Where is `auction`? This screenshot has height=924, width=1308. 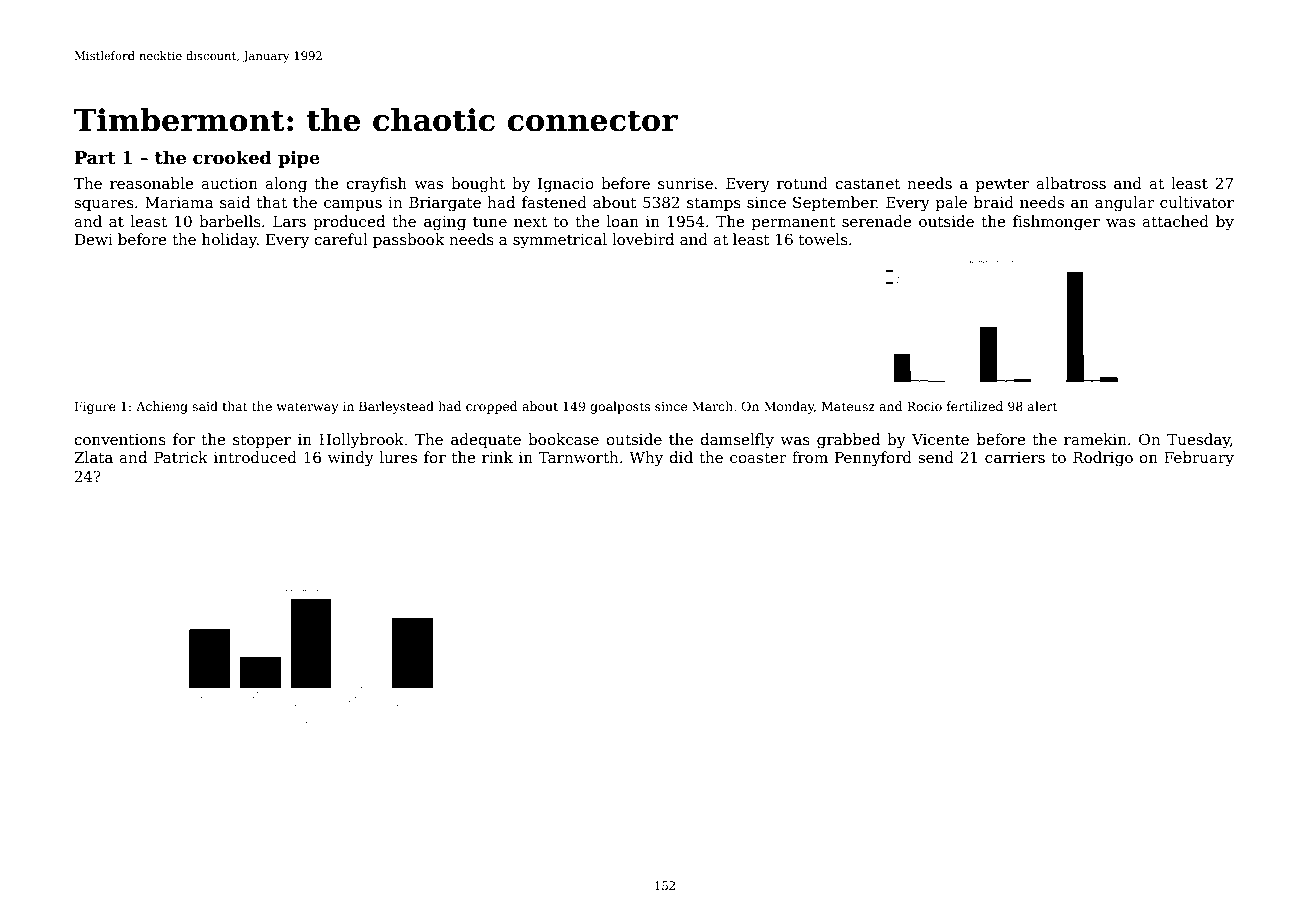
auction is located at coordinates (229, 183).
